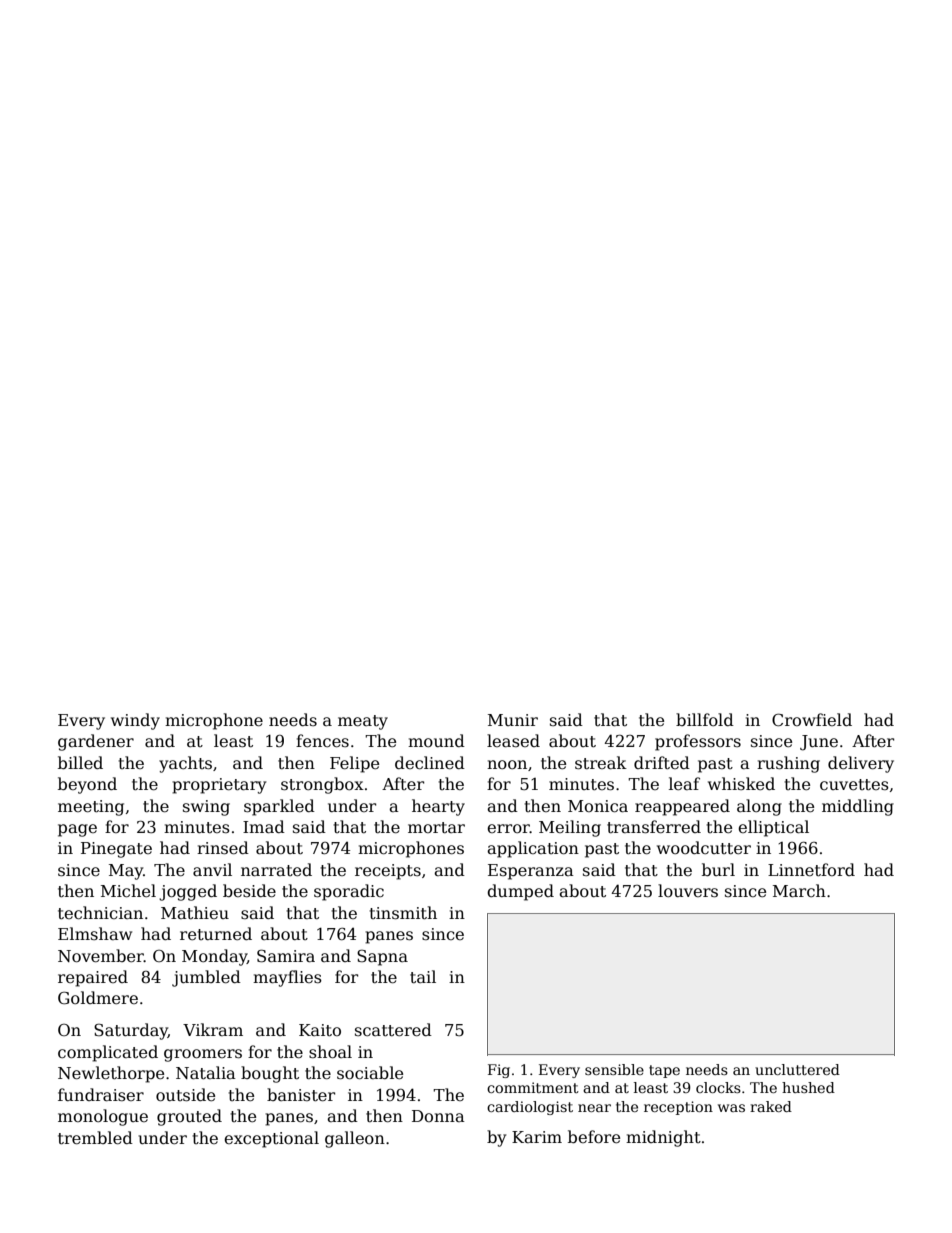  I want to click on trembled, so click(95, 1138).
